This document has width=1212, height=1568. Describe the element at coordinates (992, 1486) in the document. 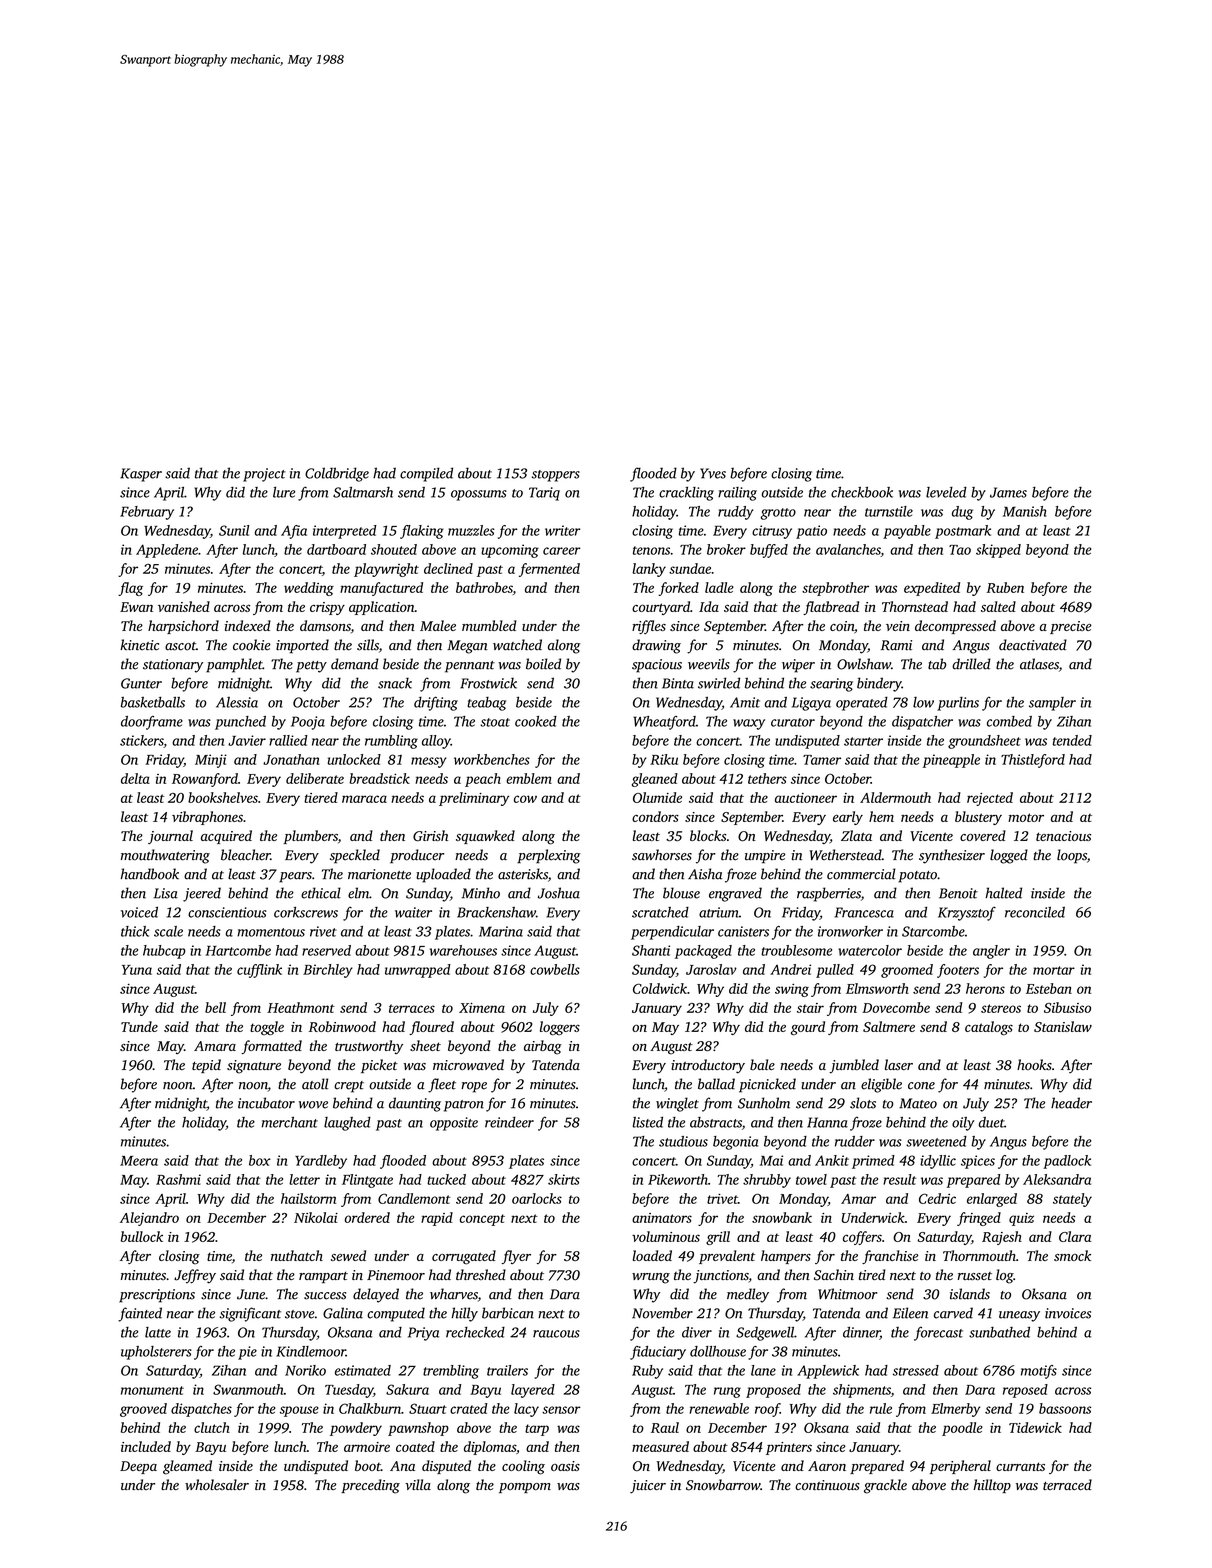

I see `hilltop` at that location.
